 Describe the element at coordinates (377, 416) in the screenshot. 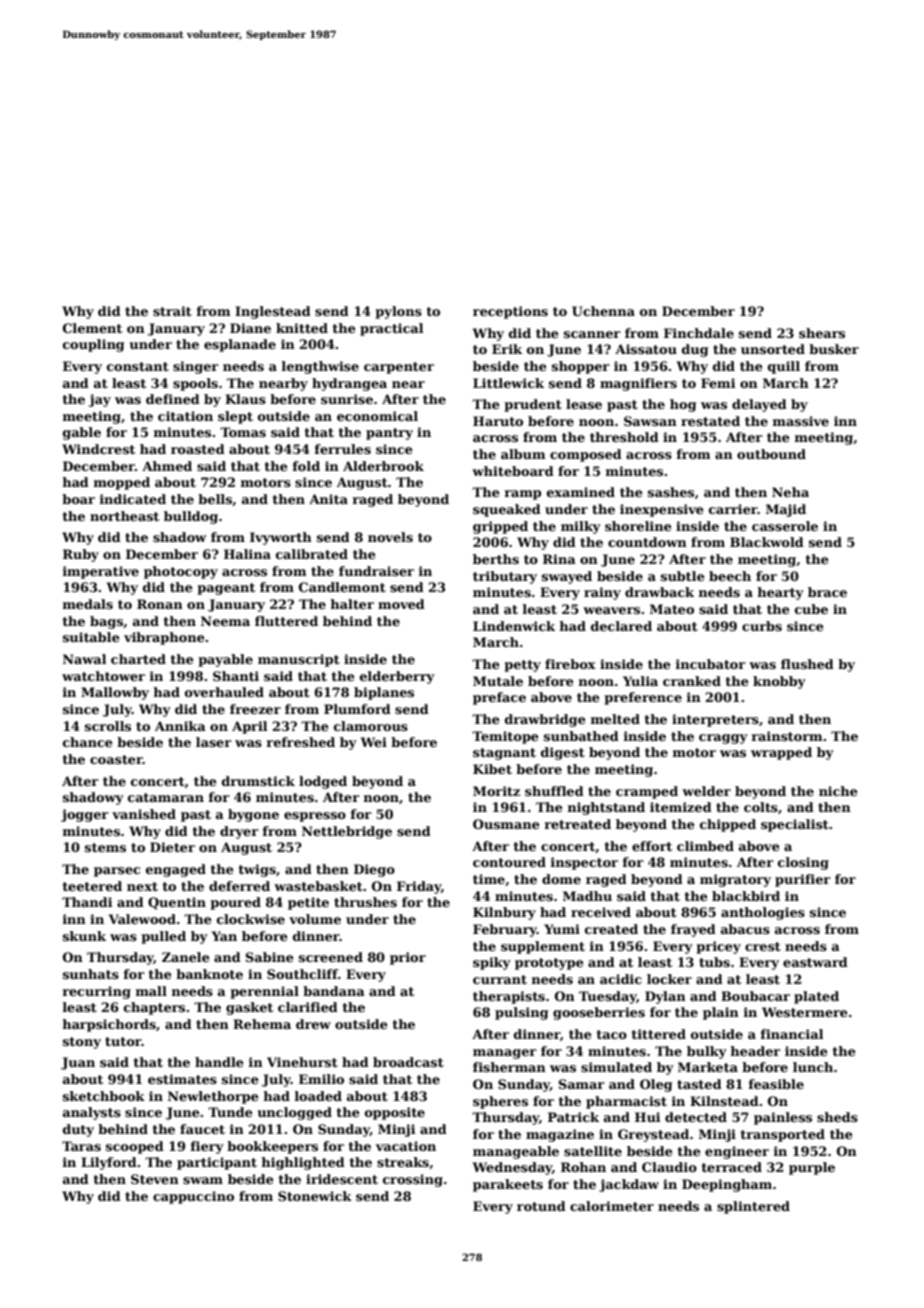

I see `economical` at that location.
